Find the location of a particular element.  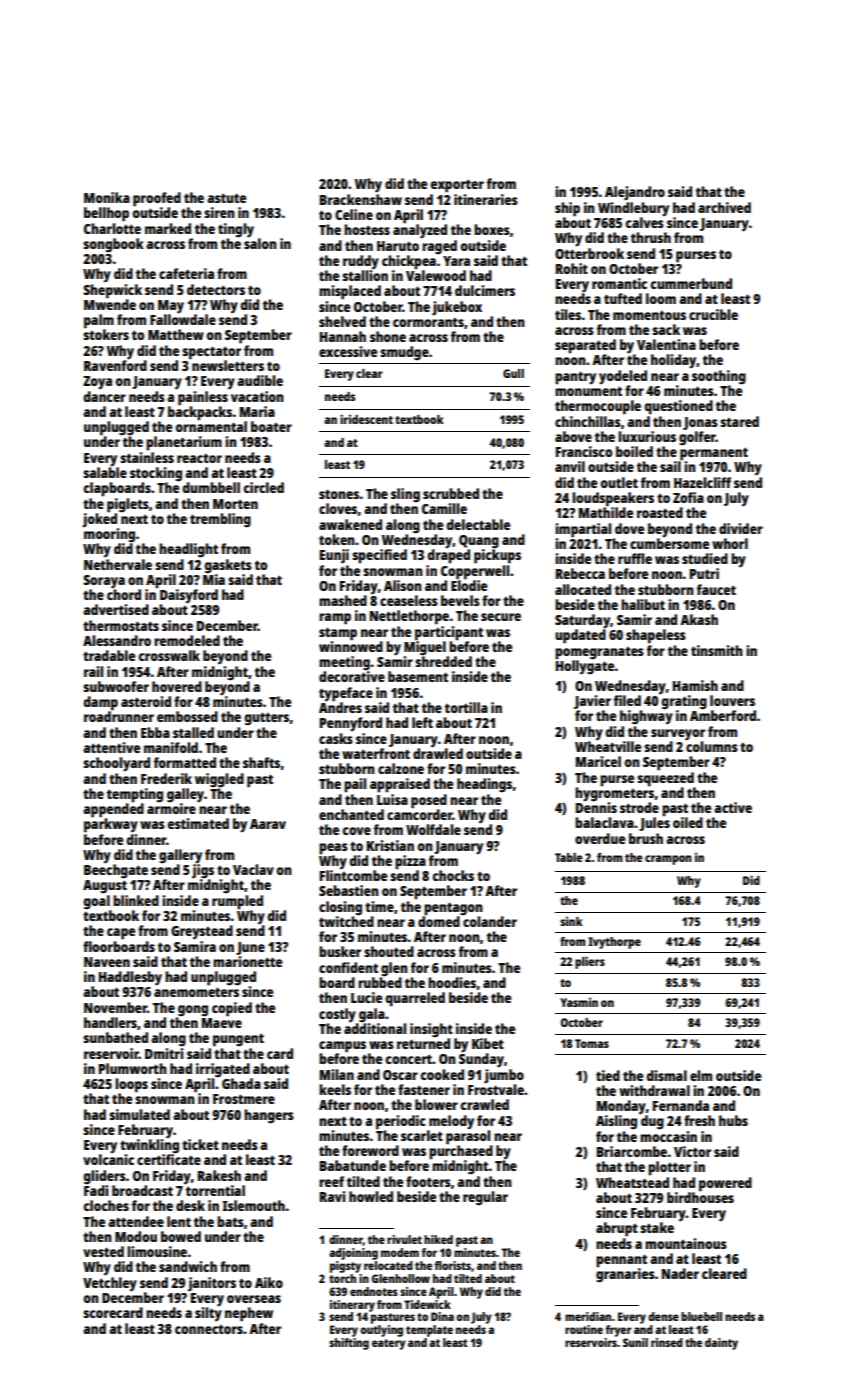

hoodies is located at coordinates (452, 982).
